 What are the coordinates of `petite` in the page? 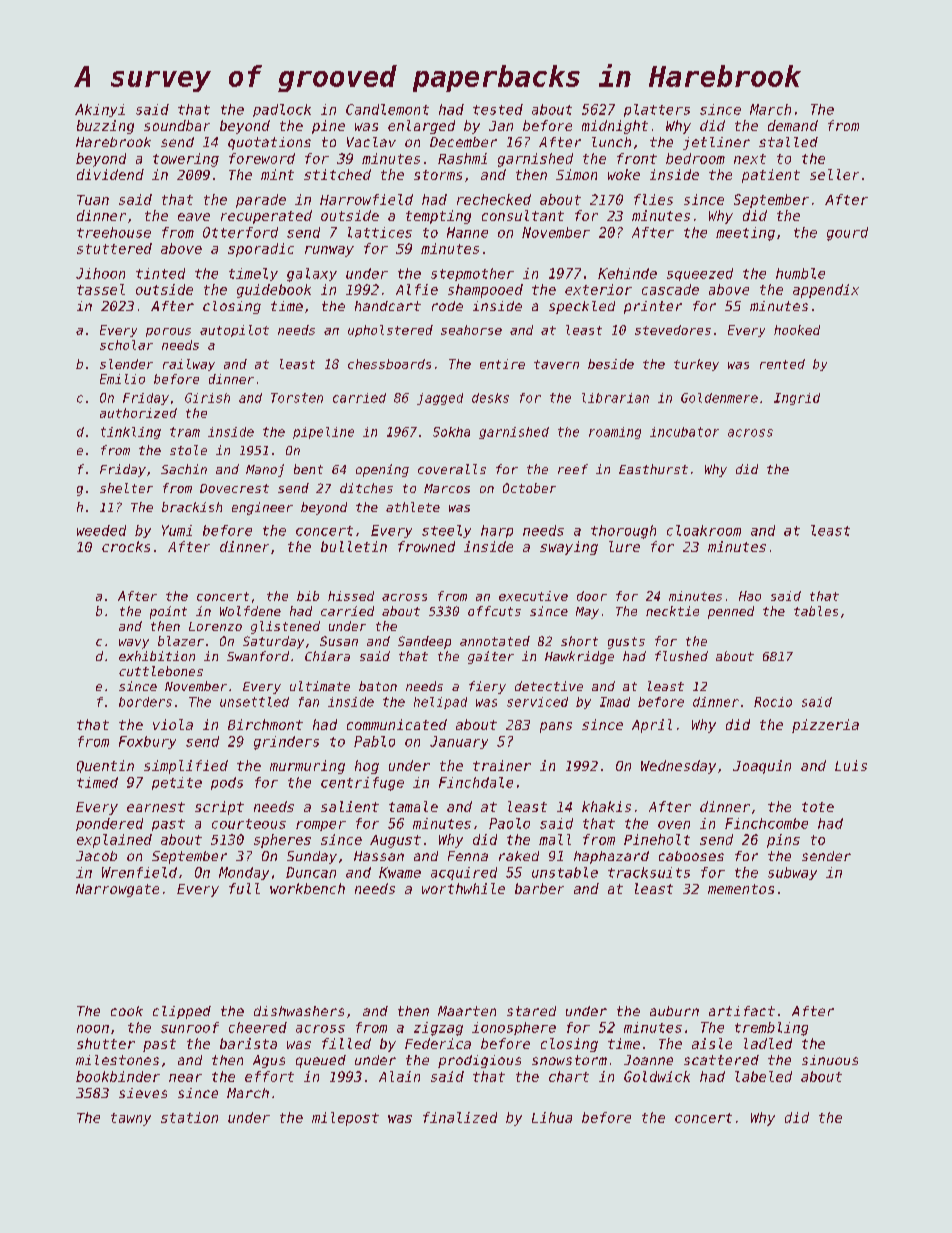 It's located at (177, 783).
